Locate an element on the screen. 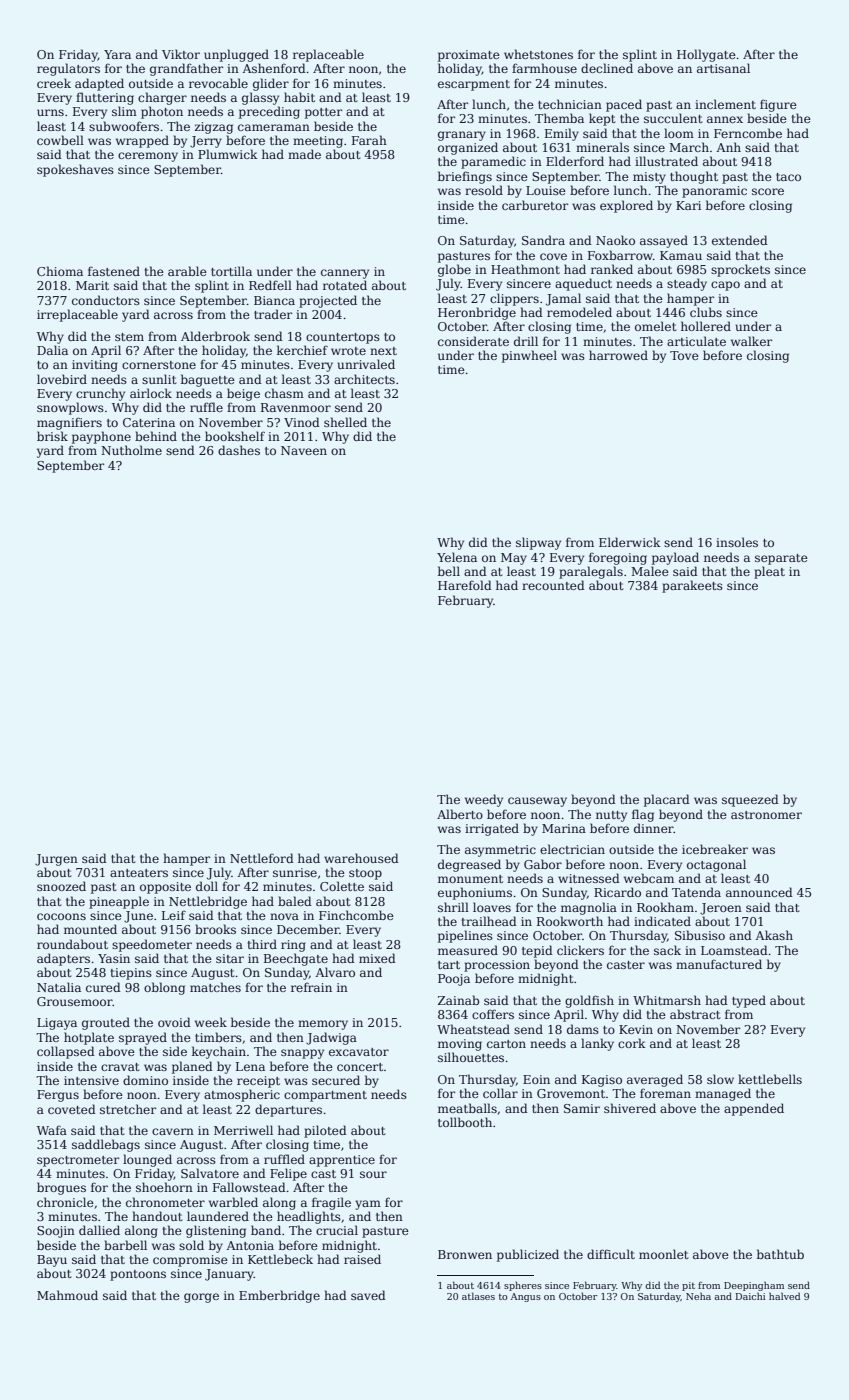  mixed is located at coordinates (377, 958).
